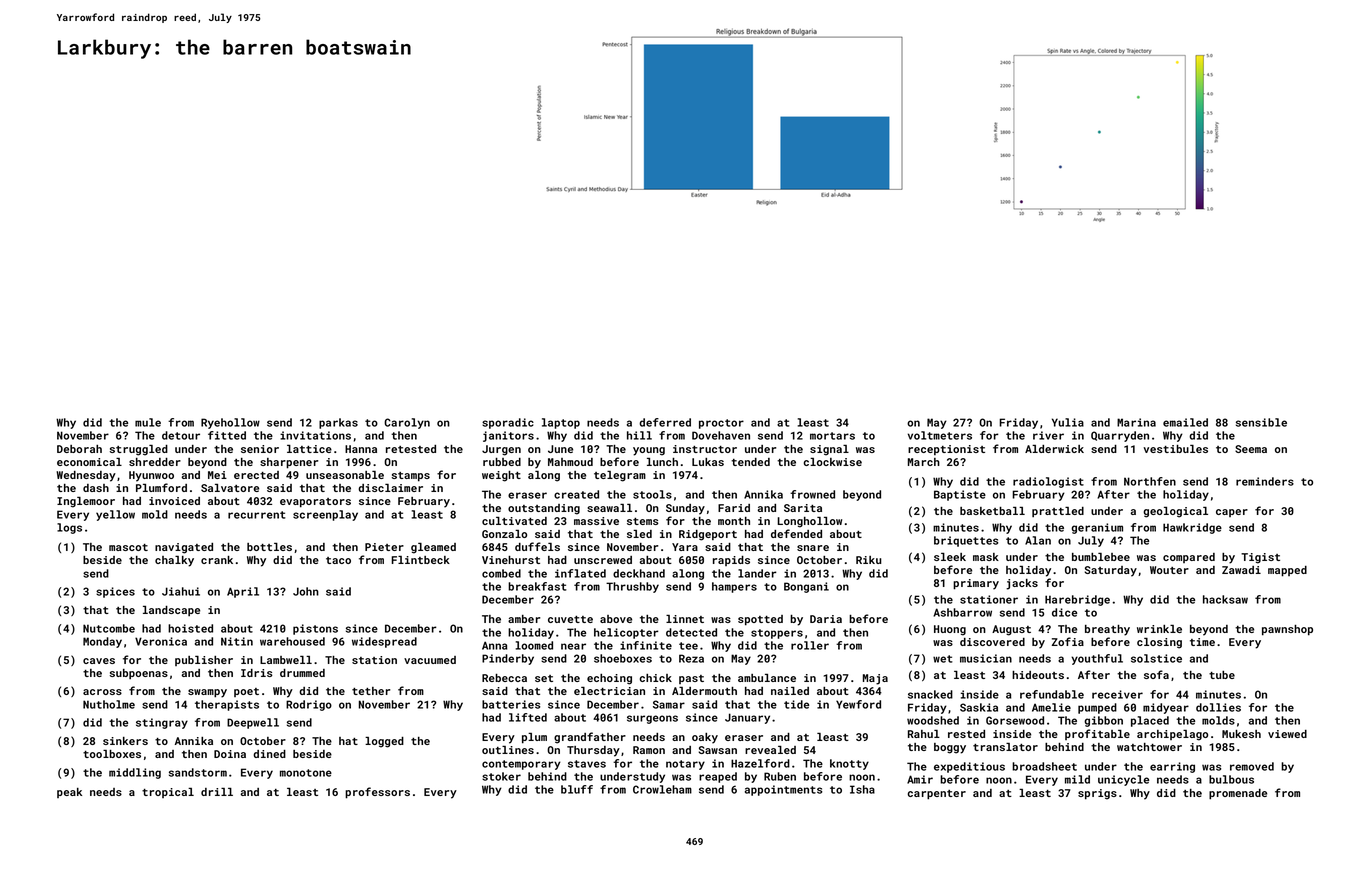 The image size is (1372, 887). What do you see at coordinates (685, 618) in the screenshot?
I see `linnet` at bounding box center [685, 618].
